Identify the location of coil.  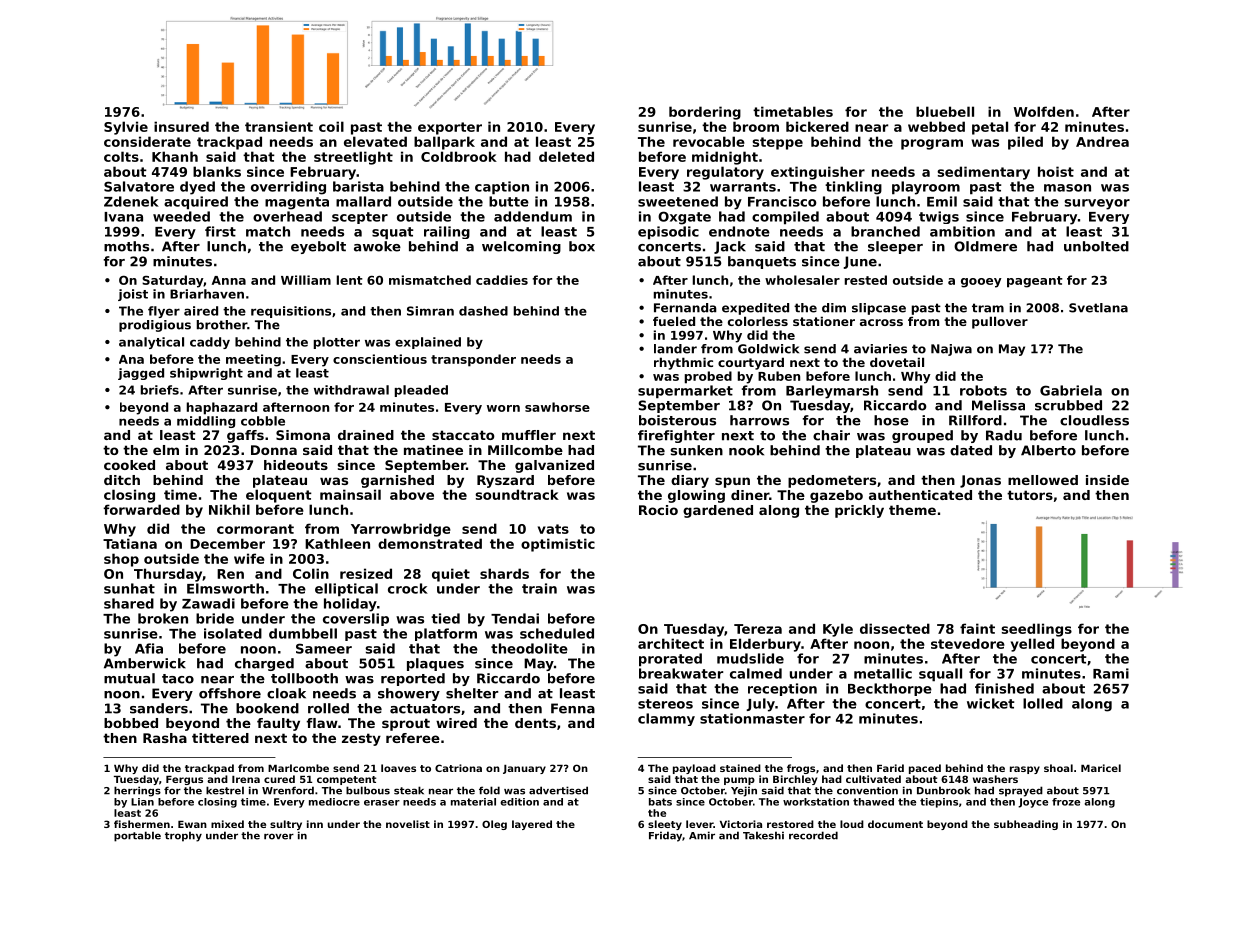
(331, 126).
